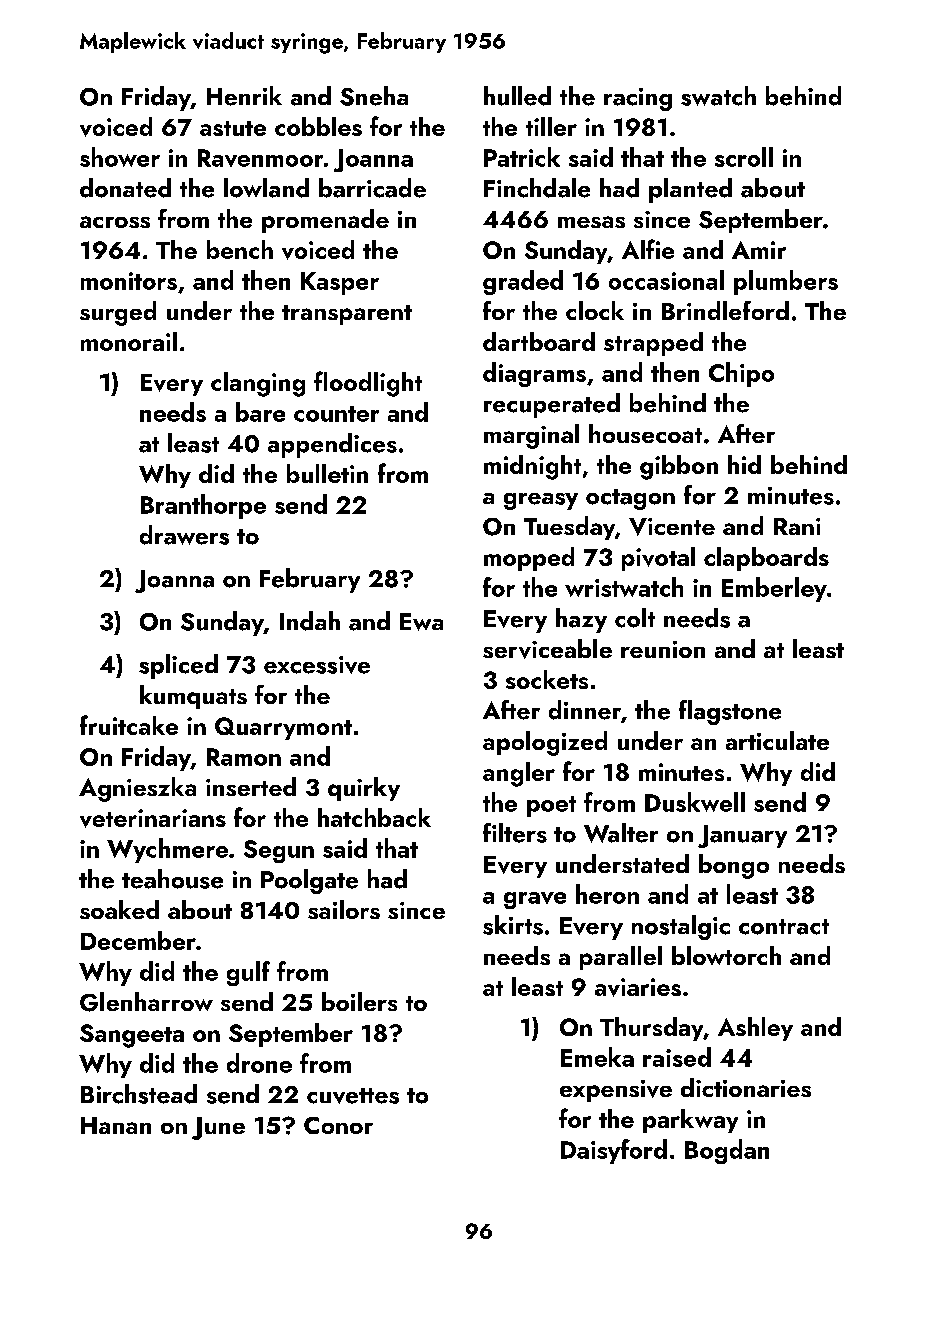  Describe the element at coordinates (537, 188) in the screenshot. I see `Finchdale` at that location.
